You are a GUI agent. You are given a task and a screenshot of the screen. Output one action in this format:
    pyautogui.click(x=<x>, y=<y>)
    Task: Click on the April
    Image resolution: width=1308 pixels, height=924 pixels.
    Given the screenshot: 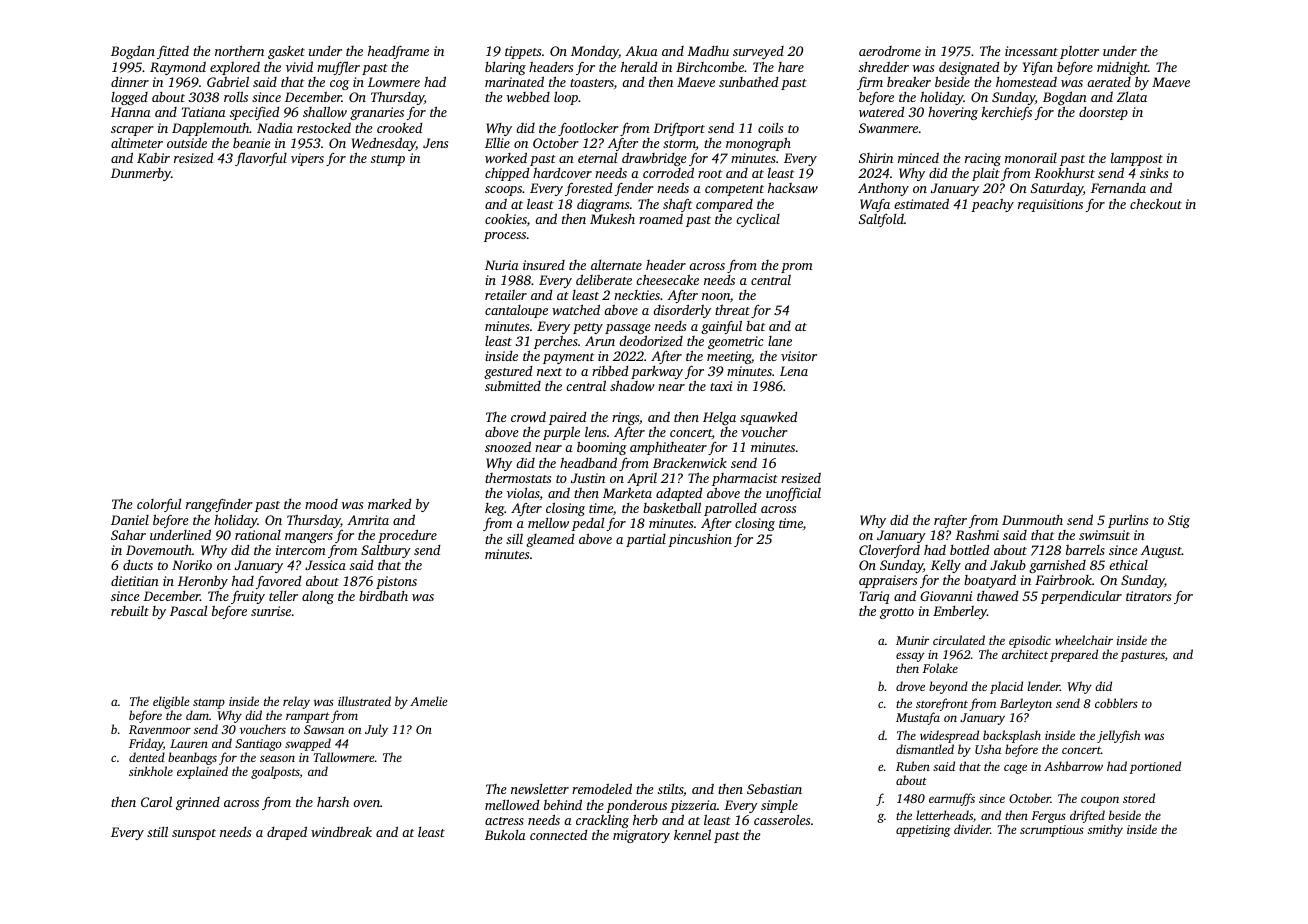 What is the action you would take?
    pyautogui.click(x=642, y=479)
